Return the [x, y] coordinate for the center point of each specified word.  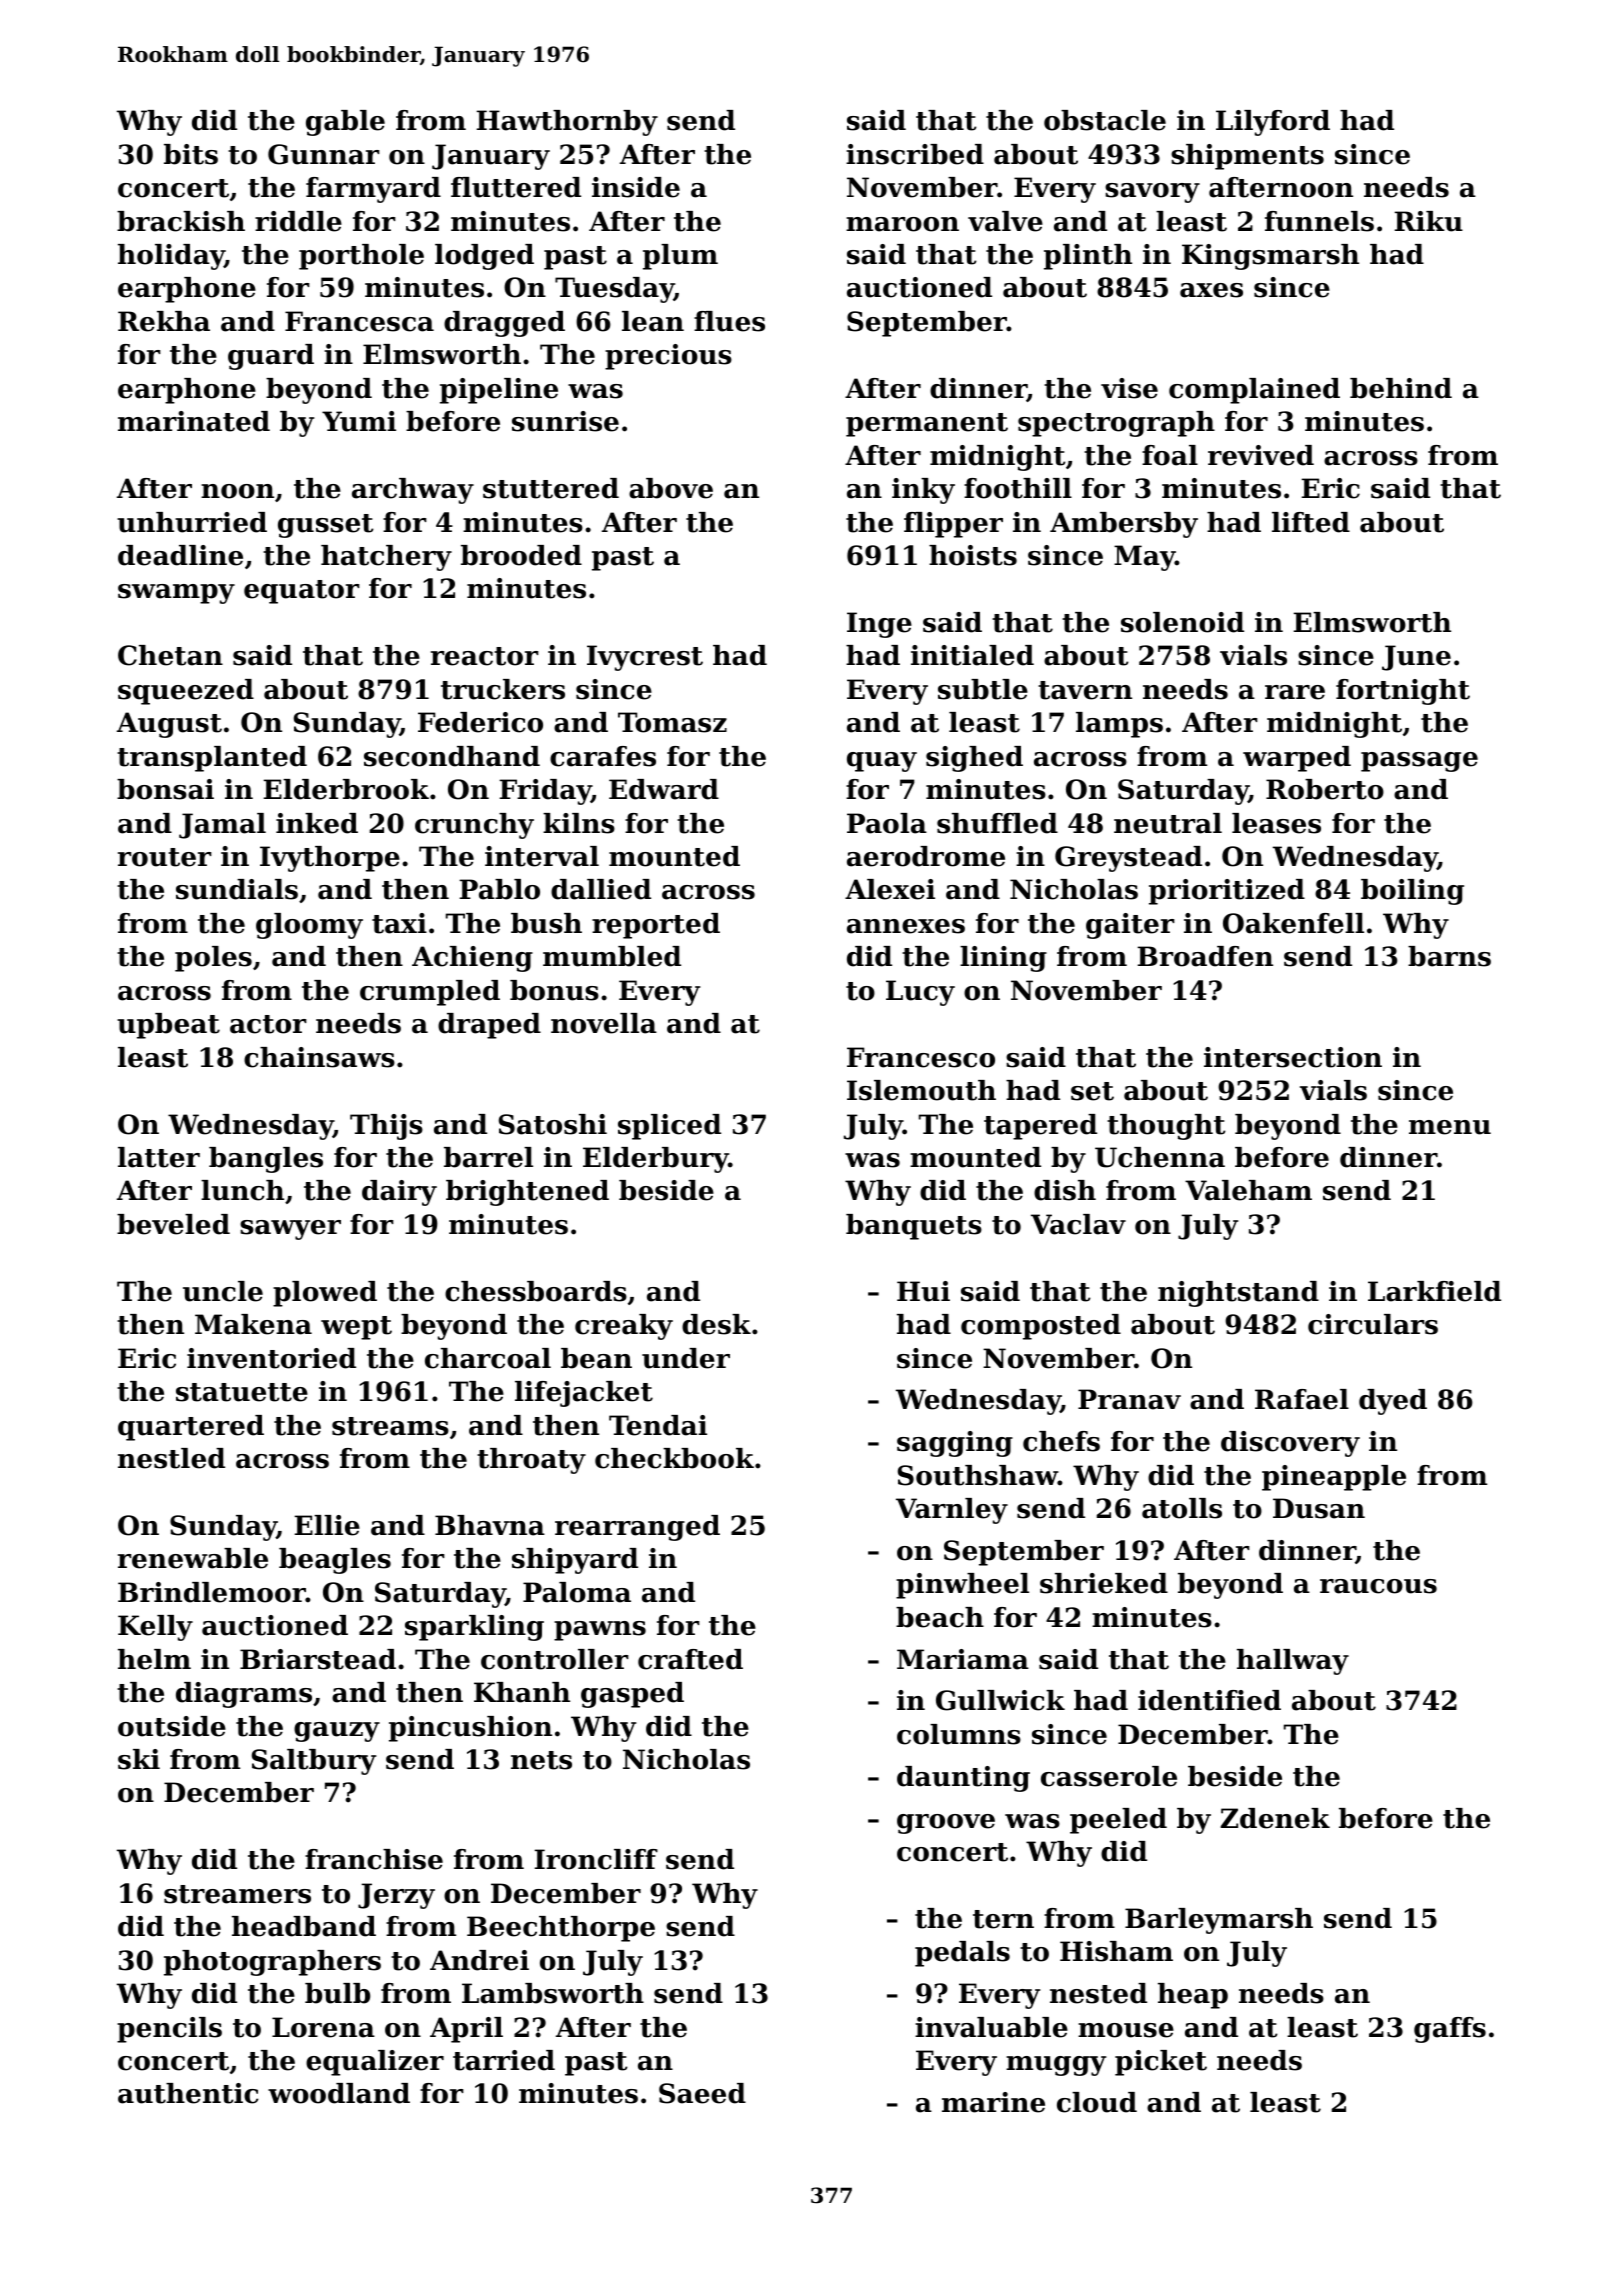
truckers [503, 689]
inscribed [915, 154]
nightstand [1238, 1294]
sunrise [565, 421]
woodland [339, 2093]
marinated [194, 421]
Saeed [702, 2093]
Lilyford [1273, 123]
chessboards [536, 1291]
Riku [1428, 221]
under [686, 1358]
